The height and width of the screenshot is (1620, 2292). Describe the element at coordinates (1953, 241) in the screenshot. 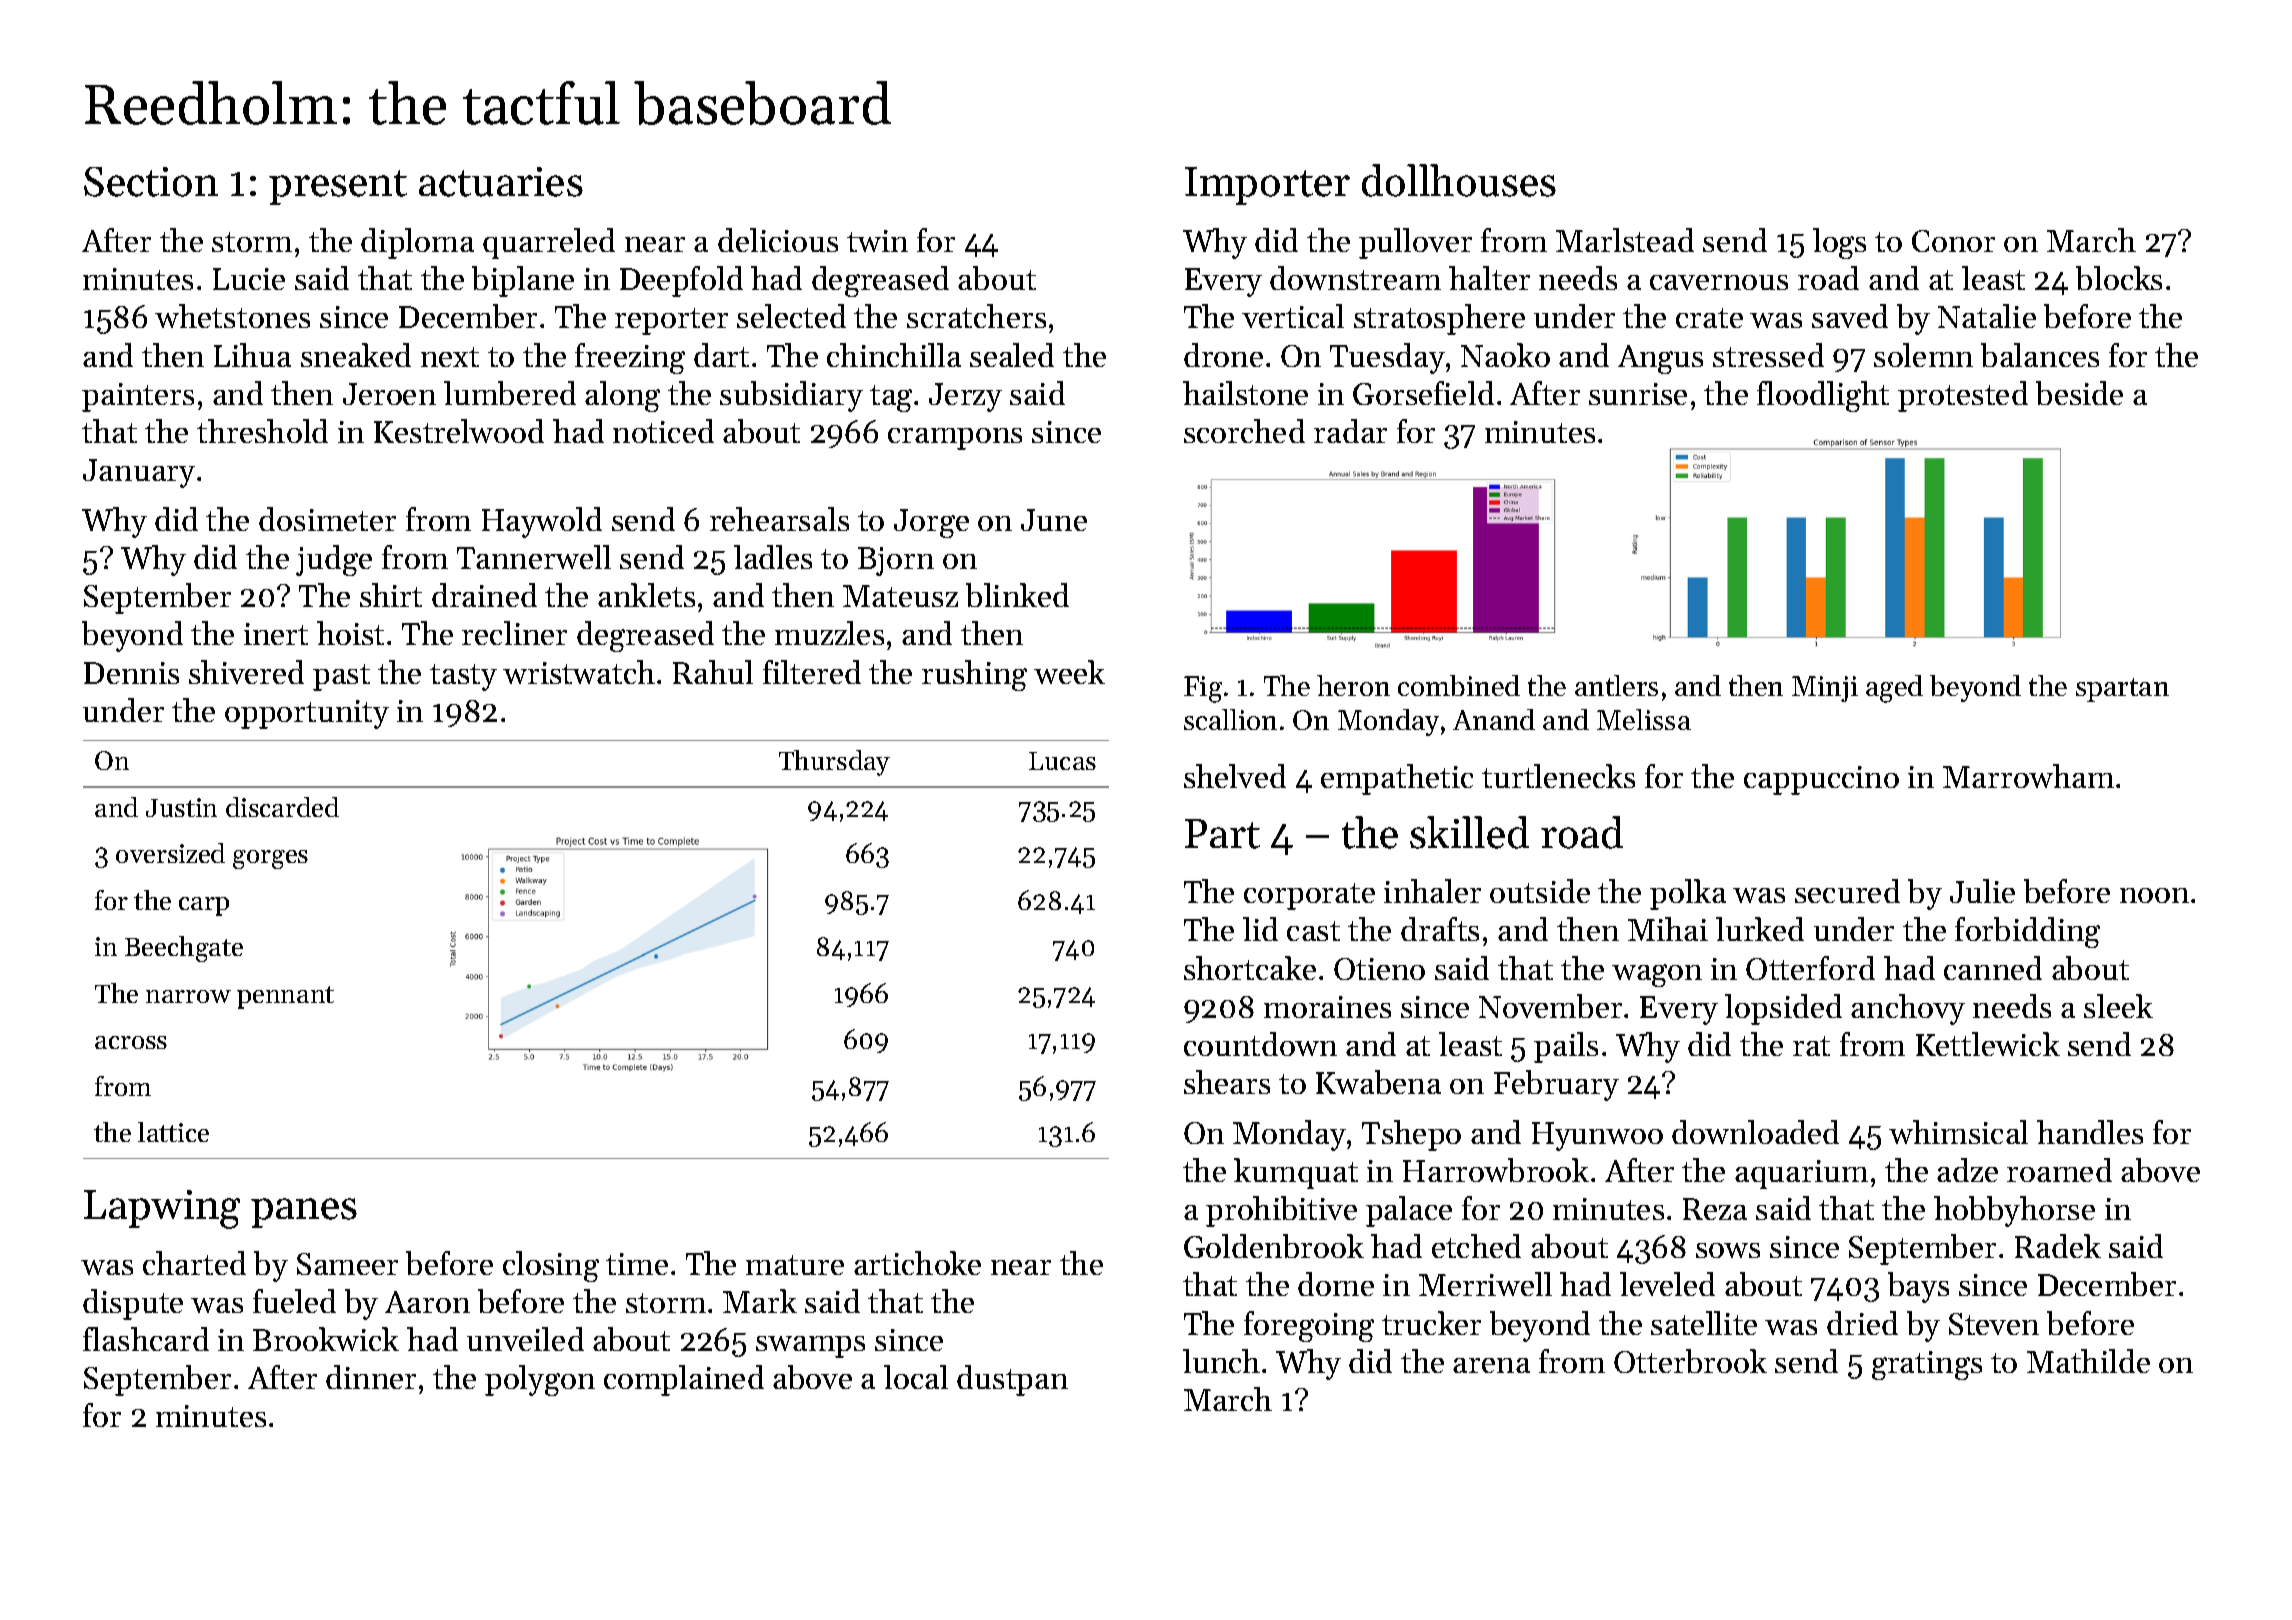

I see `Conor` at that location.
